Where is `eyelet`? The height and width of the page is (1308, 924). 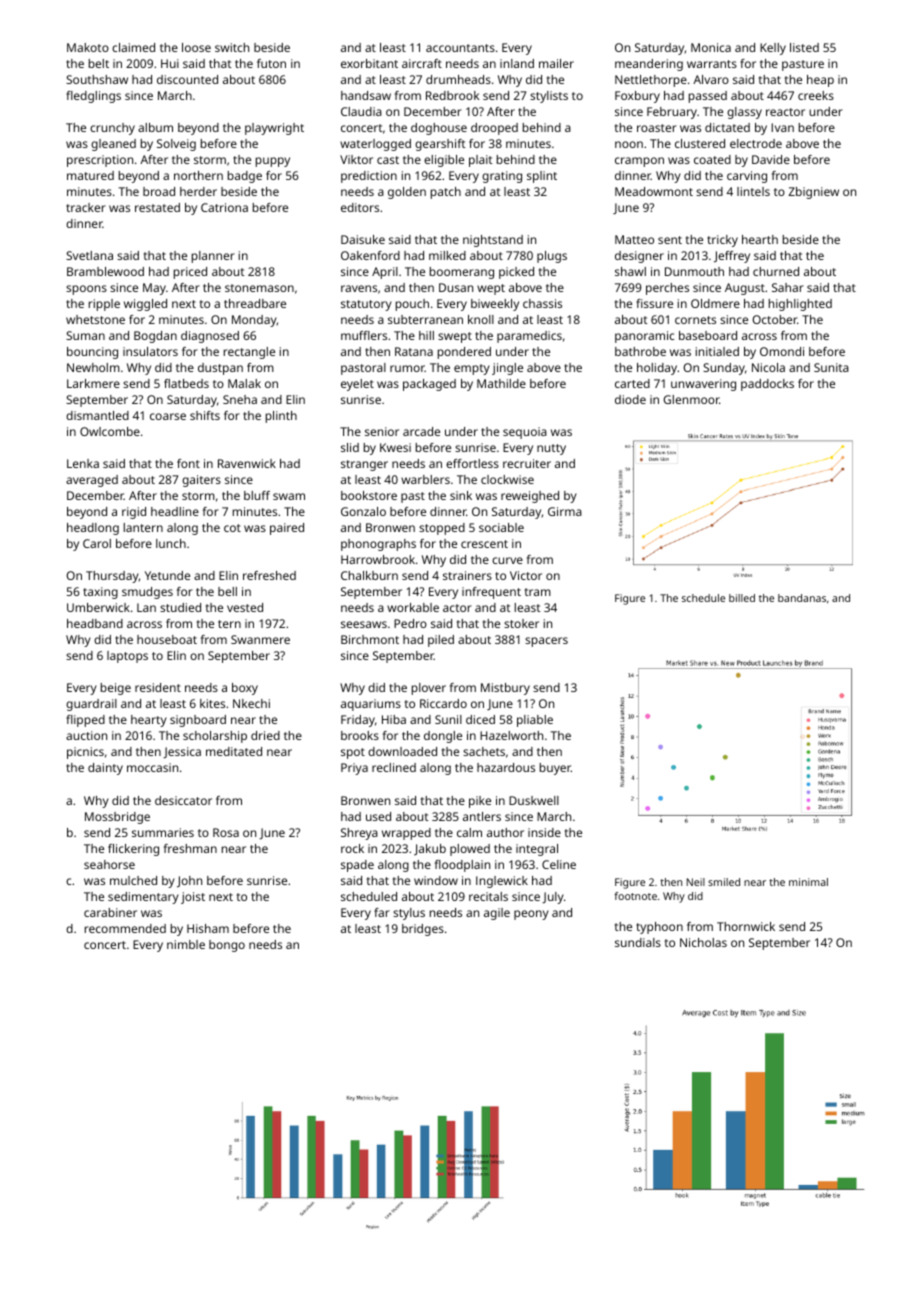
eyelet is located at coordinates (357, 385).
